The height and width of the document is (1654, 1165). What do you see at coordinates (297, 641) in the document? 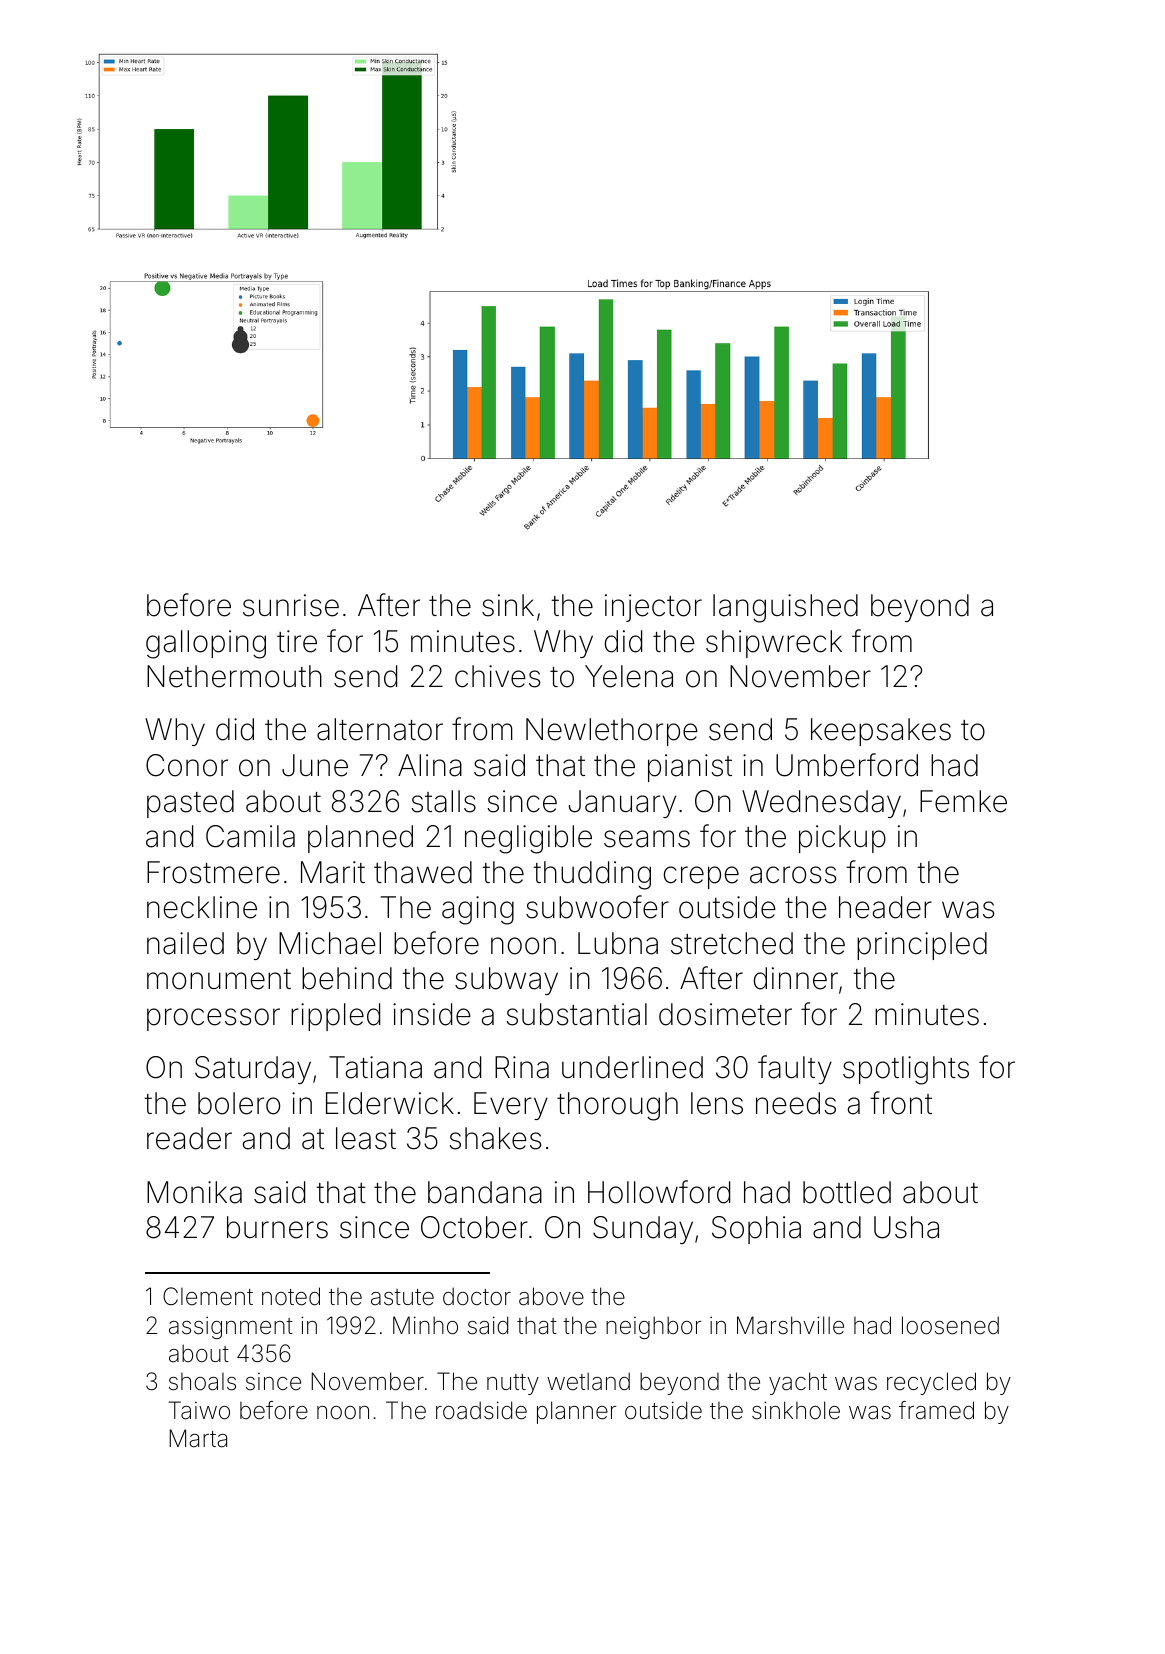
I see `tire` at bounding box center [297, 641].
